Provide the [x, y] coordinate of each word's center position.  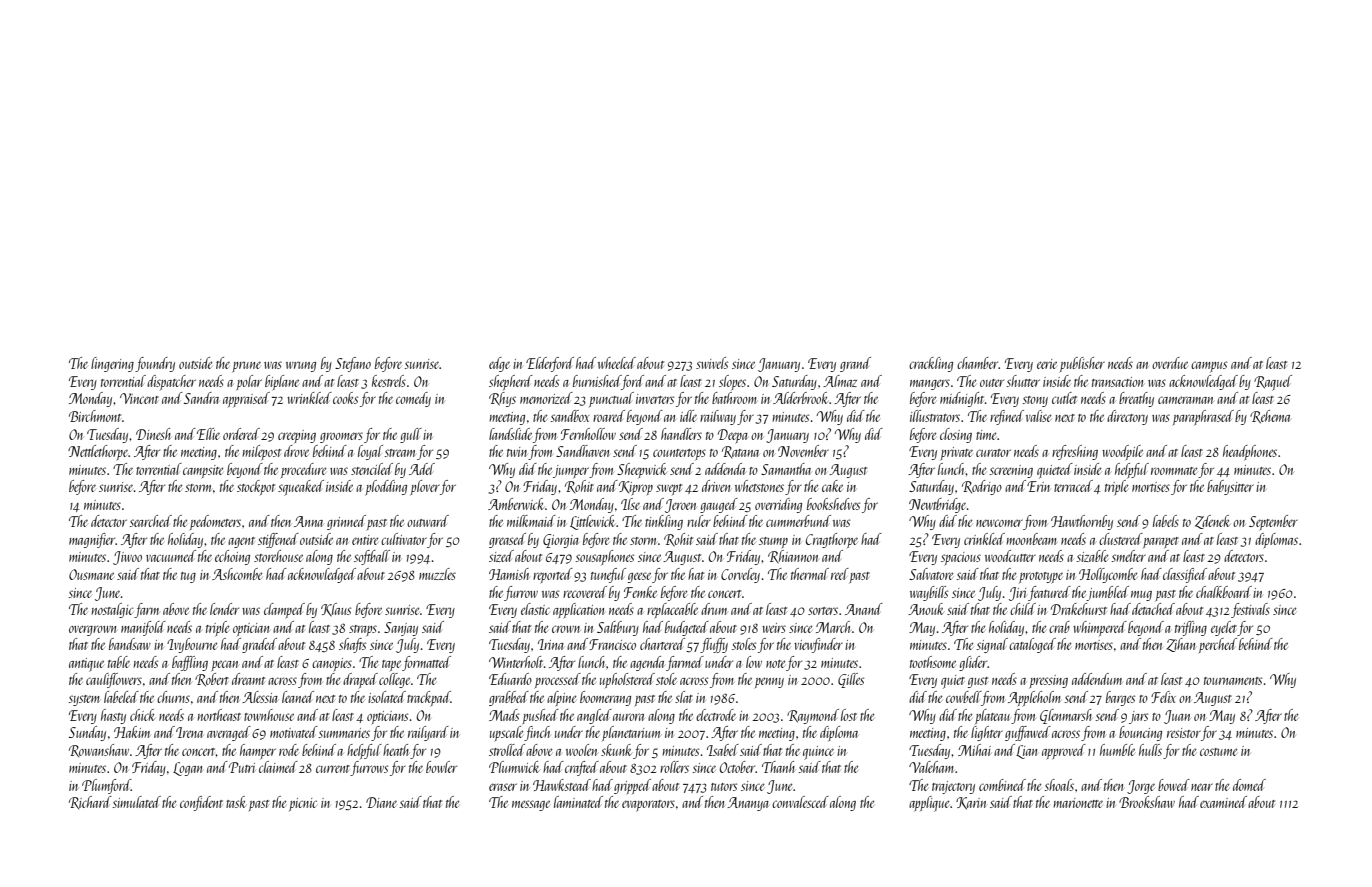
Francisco [612, 644]
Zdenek [1212, 522]
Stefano [353, 364]
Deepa [733, 436]
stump [773, 542]
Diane [381, 802]
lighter [987, 733]
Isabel [723, 750]
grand [855, 364]
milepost [261, 452]
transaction [1117, 382]
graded [259, 645]
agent [241, 542]
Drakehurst [1079, 609]
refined [1007, 417]
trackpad [429, 698]
